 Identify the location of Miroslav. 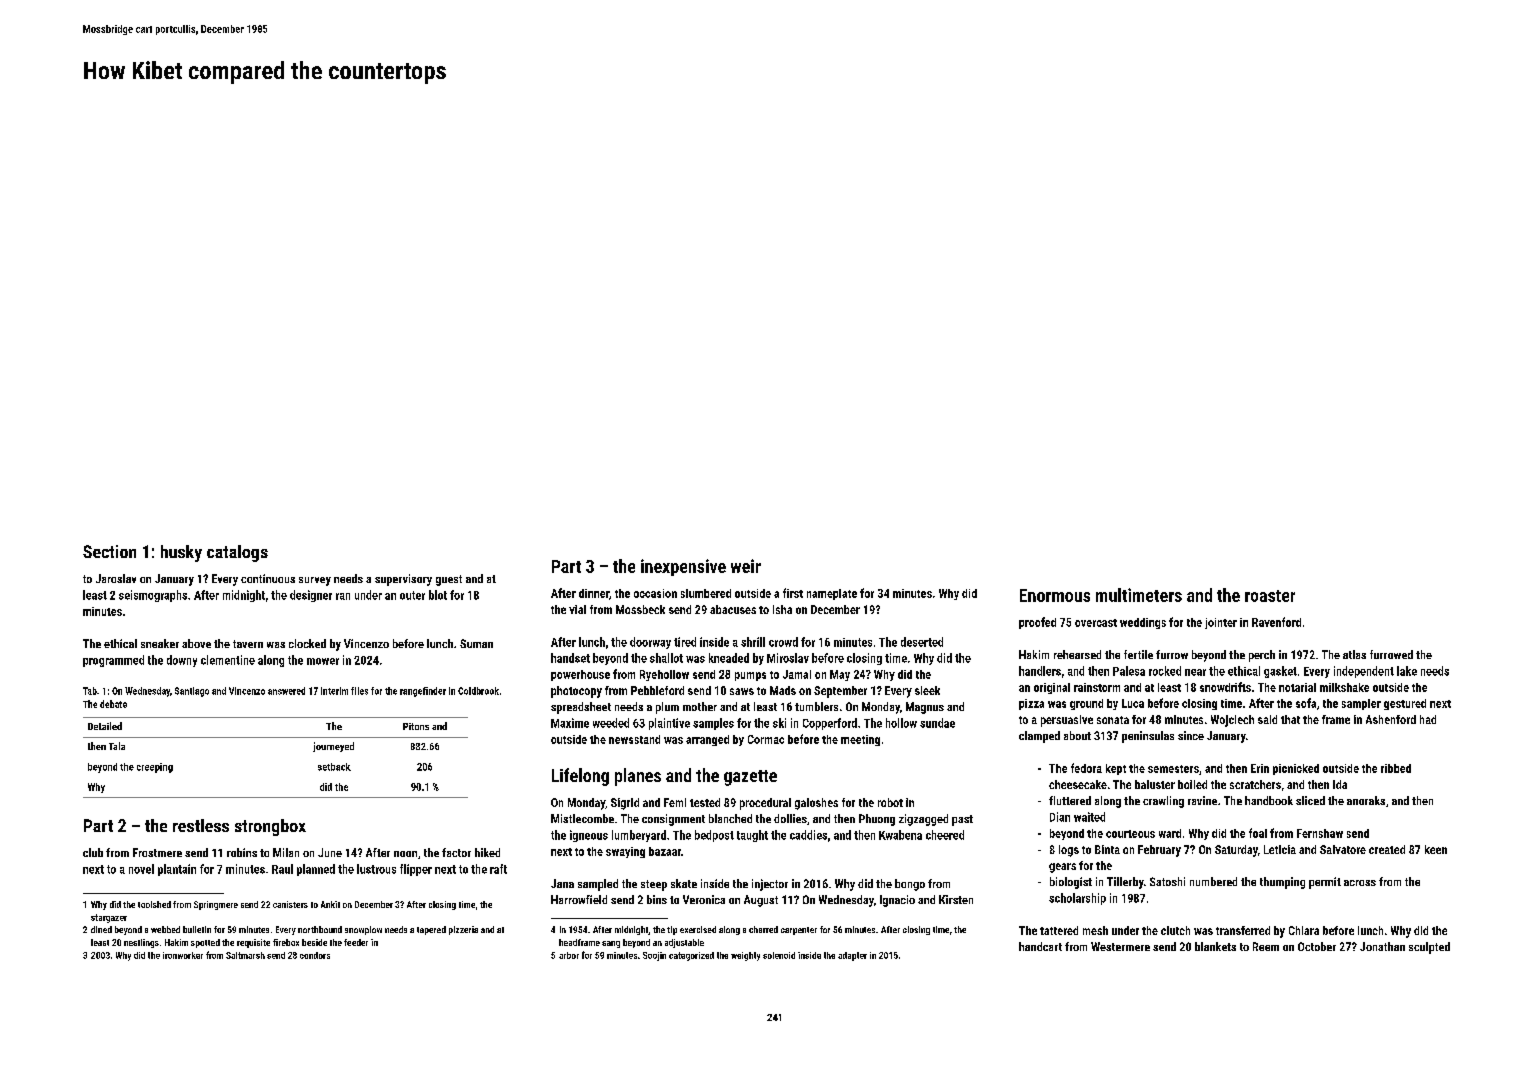
(788, 658).
